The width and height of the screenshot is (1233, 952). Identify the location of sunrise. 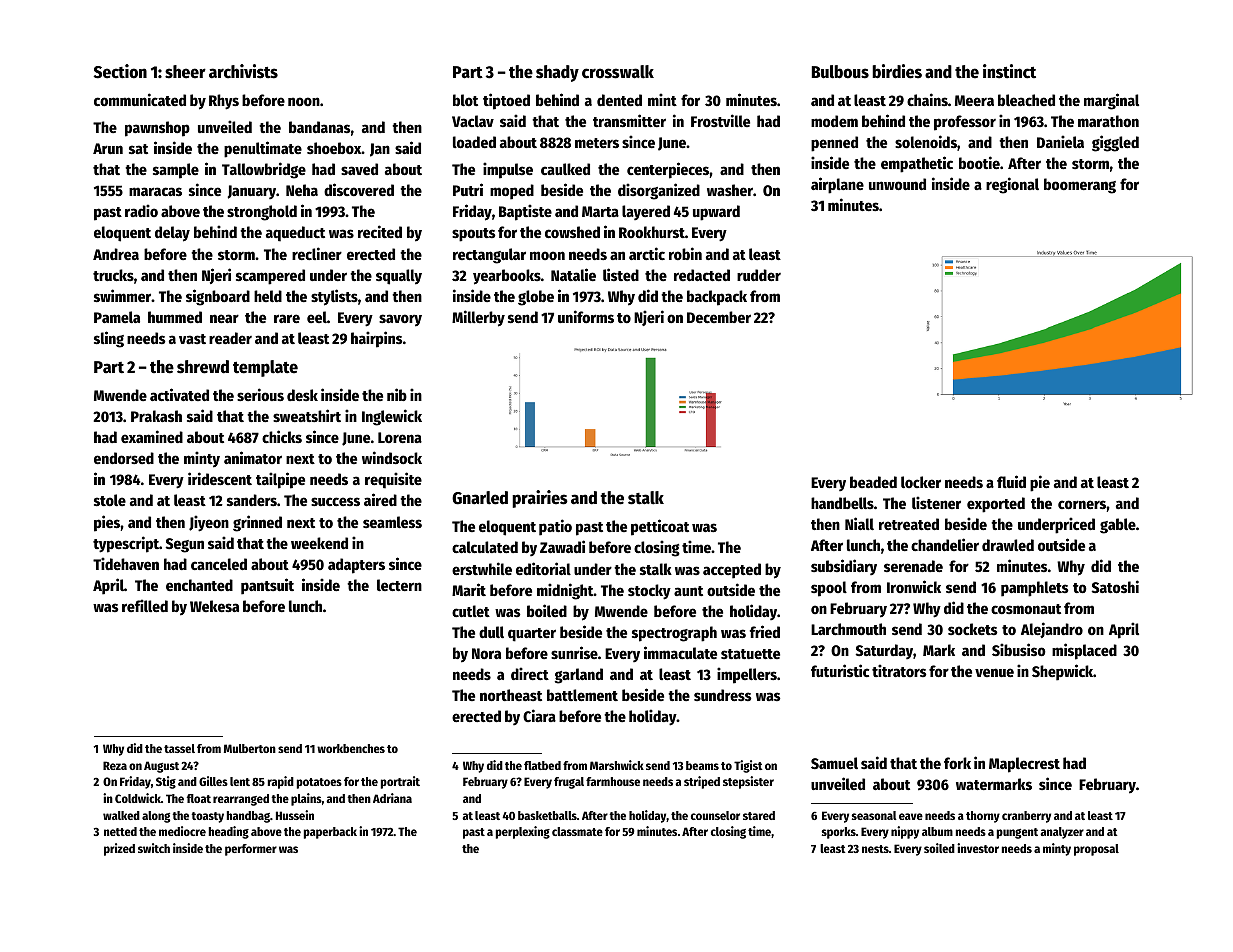
(574, 652).
